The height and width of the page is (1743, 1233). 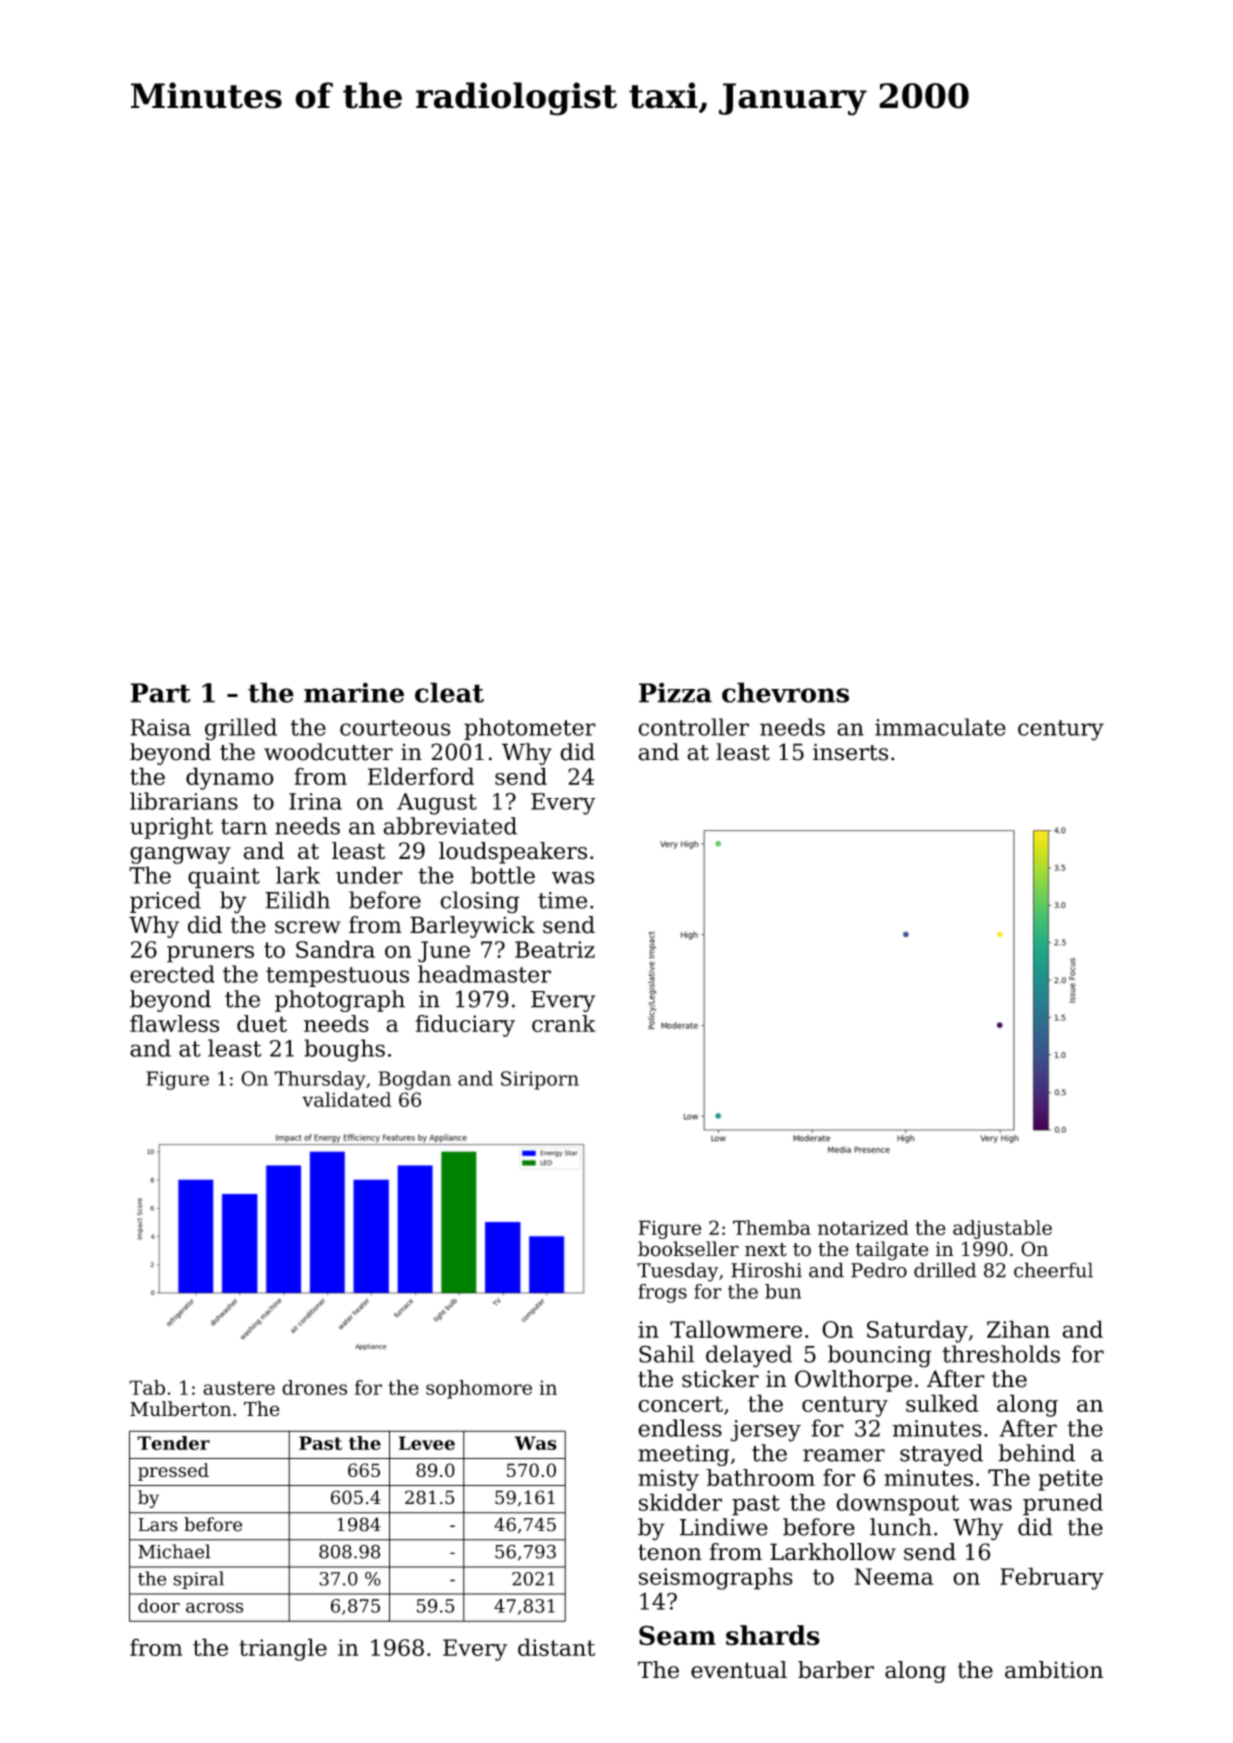 I want to click on austere, so click(x=239, y=1388).
